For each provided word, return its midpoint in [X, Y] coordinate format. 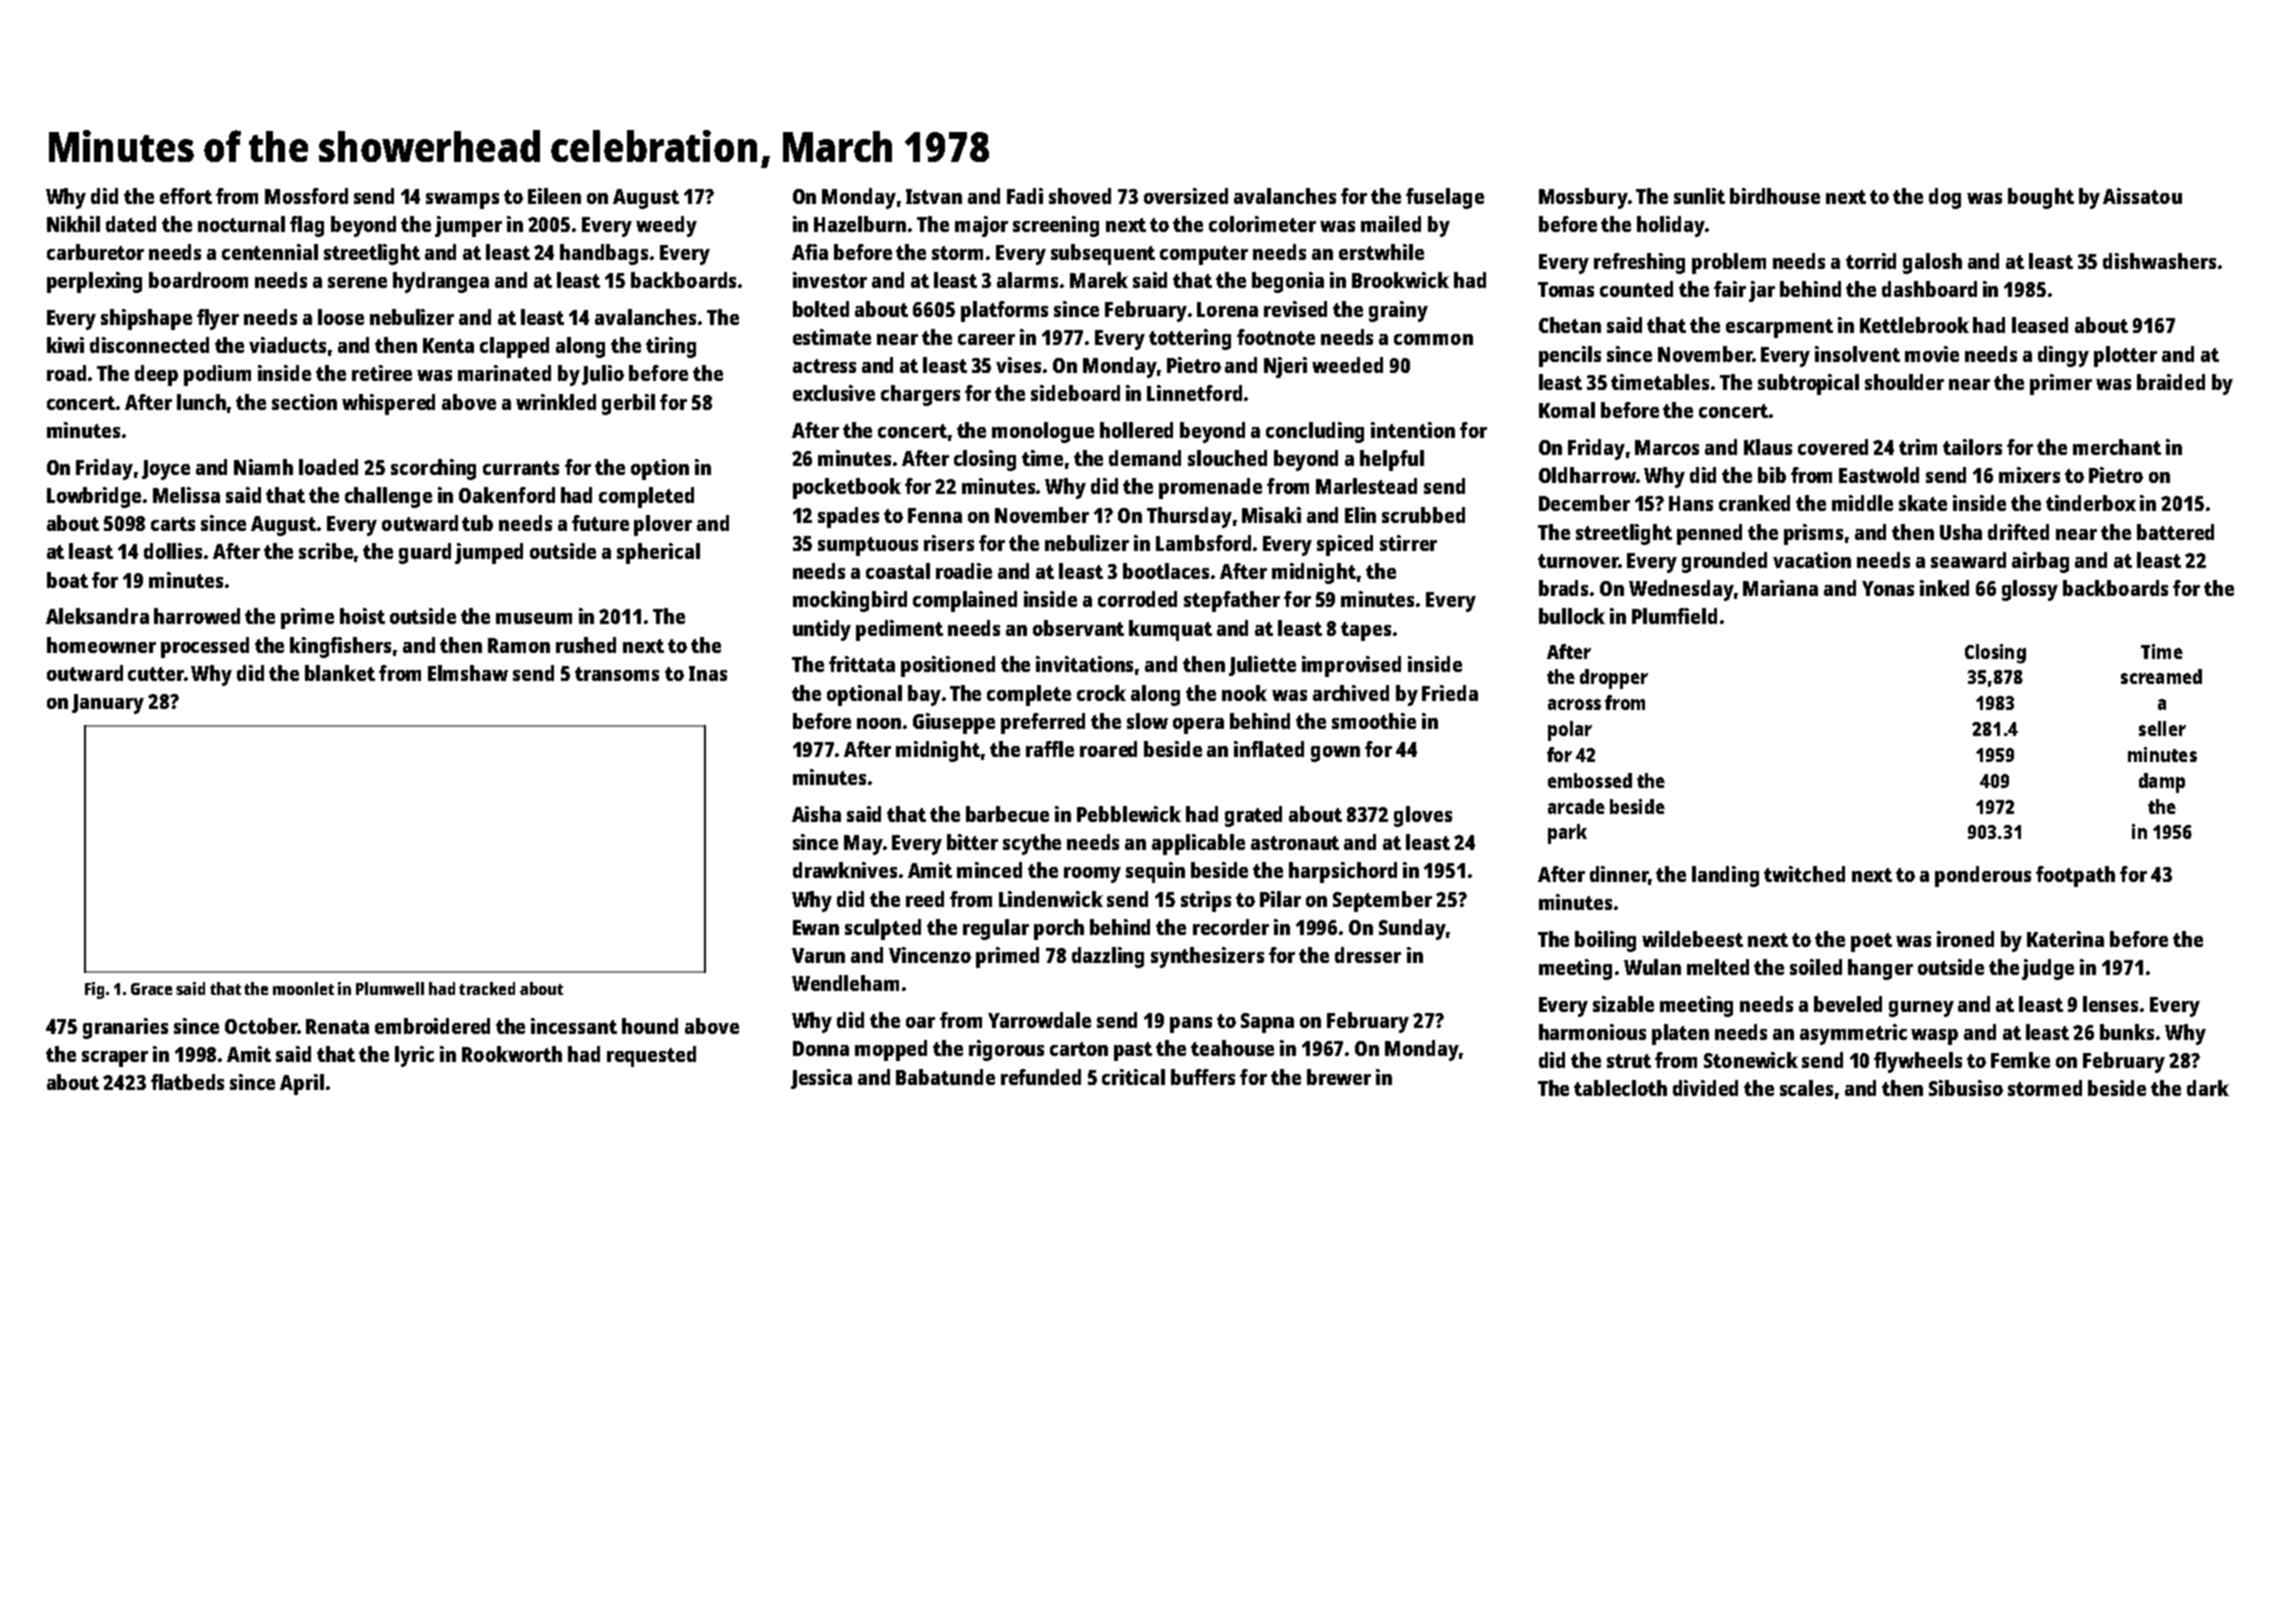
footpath [2075, 876]
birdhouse [1775, 196]
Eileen [554, 196]
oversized [1186, 196]
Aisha [816, 814]
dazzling [1108, 957]
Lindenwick [1051, 899]
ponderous [1983, 876]
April [302, 1084]
